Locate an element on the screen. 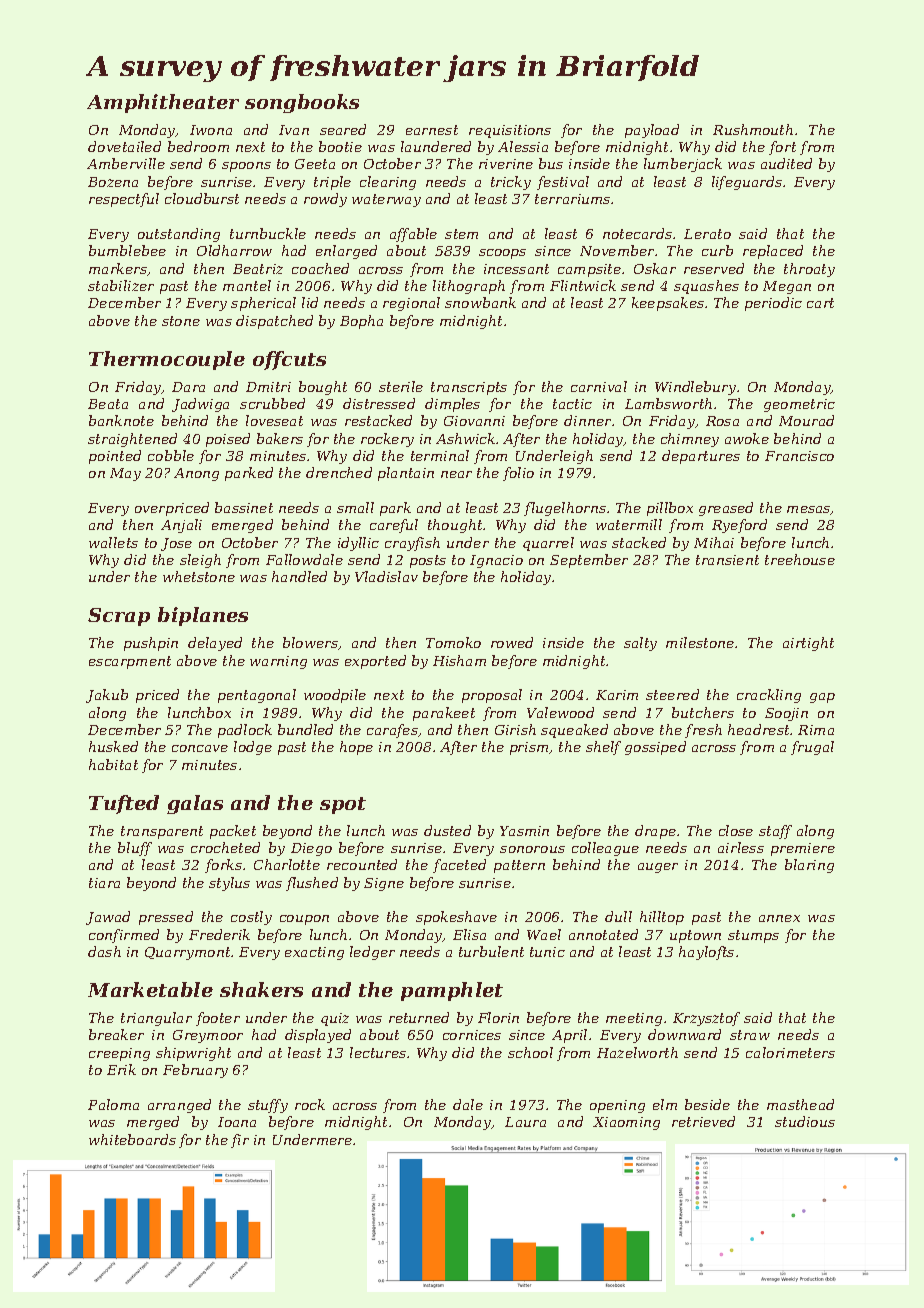 This screenshot has height=1308, width=924. habitat is located at coordinates (113, 764).
